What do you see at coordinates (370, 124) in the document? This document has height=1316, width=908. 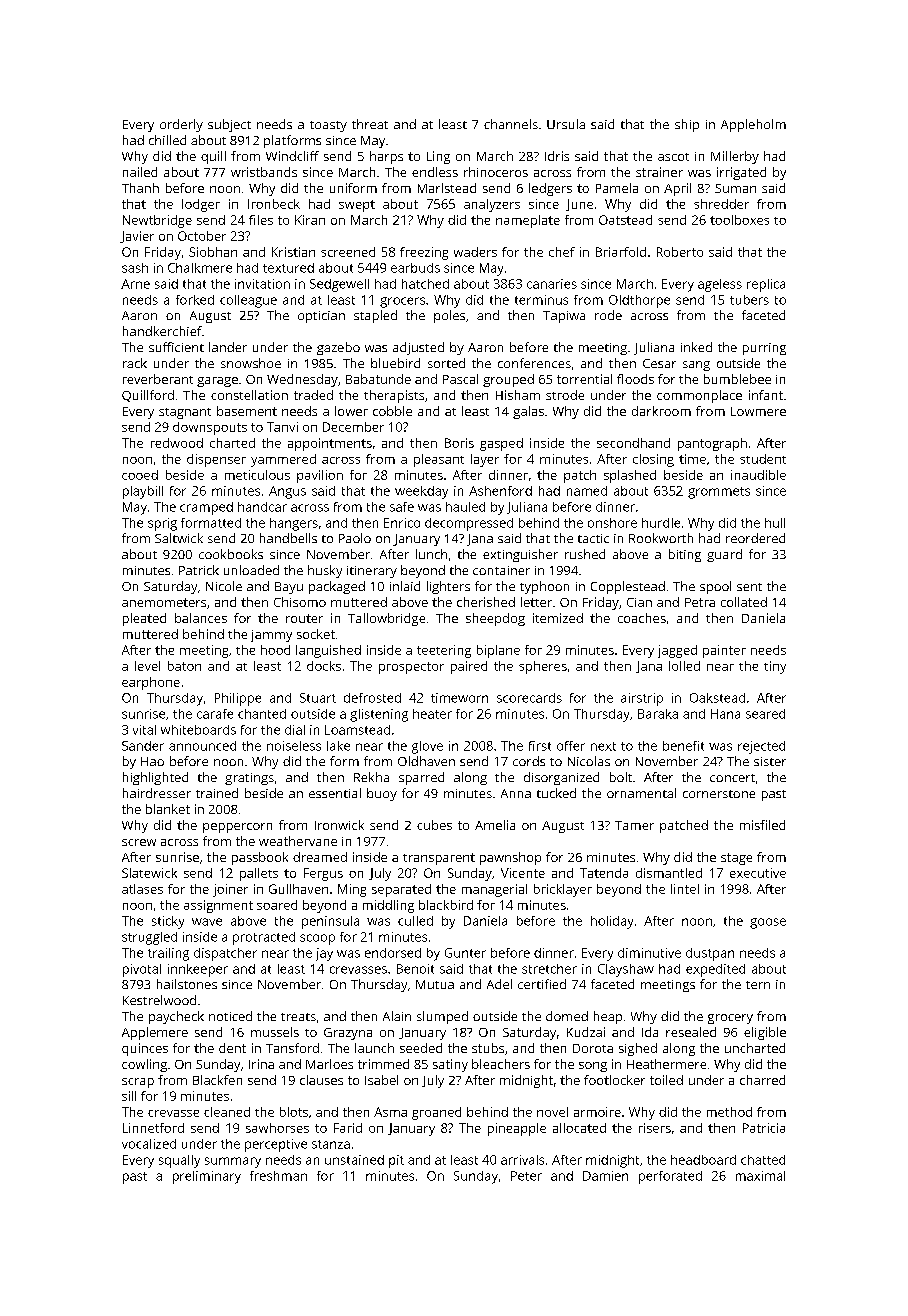 I see `threat` at bounding box center [370, 124].
